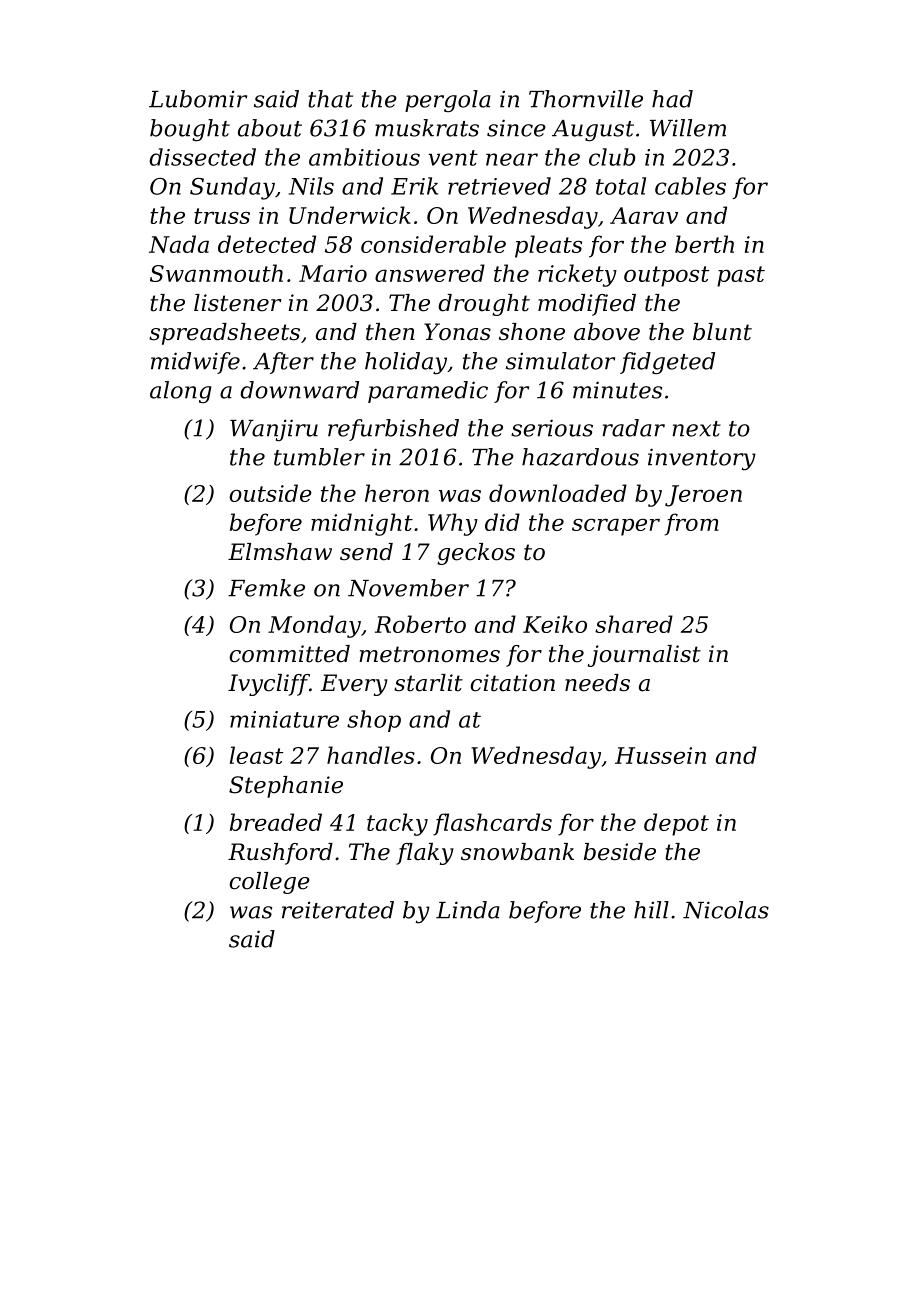  What do you see at coordinates (319, 457) in the document?
I see `tumbler` at bounding box center [319, 457].
